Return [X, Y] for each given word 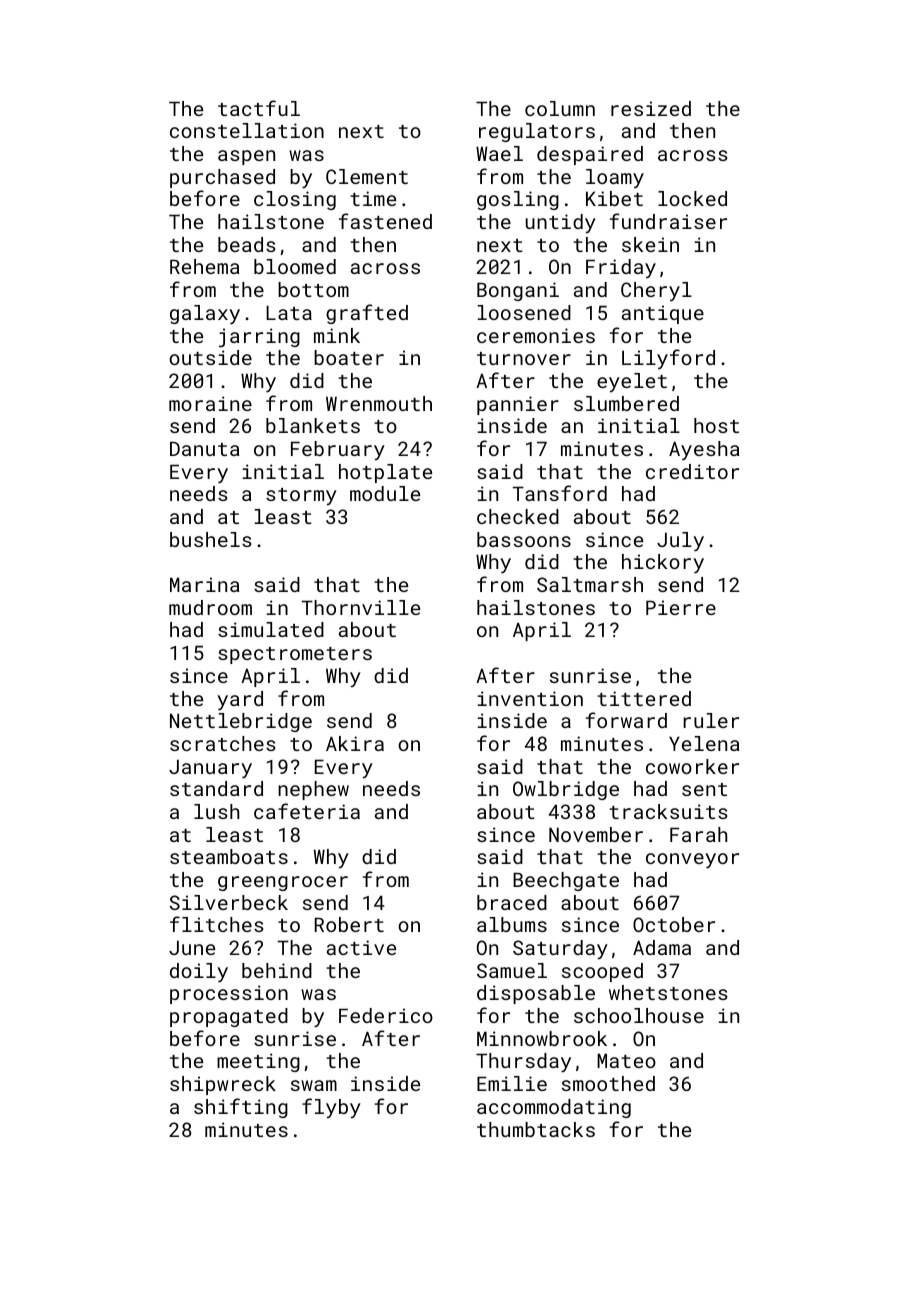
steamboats [229, 856]
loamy [615, 178]
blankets [313, 425]
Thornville [361, 607]
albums [512, 924]
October [674, 924]
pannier [518, 405]
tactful [259, 108]
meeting [258, 1062]
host [716, 425]
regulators [537, 132]
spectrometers [295, 655]
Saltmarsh [590, 584]
